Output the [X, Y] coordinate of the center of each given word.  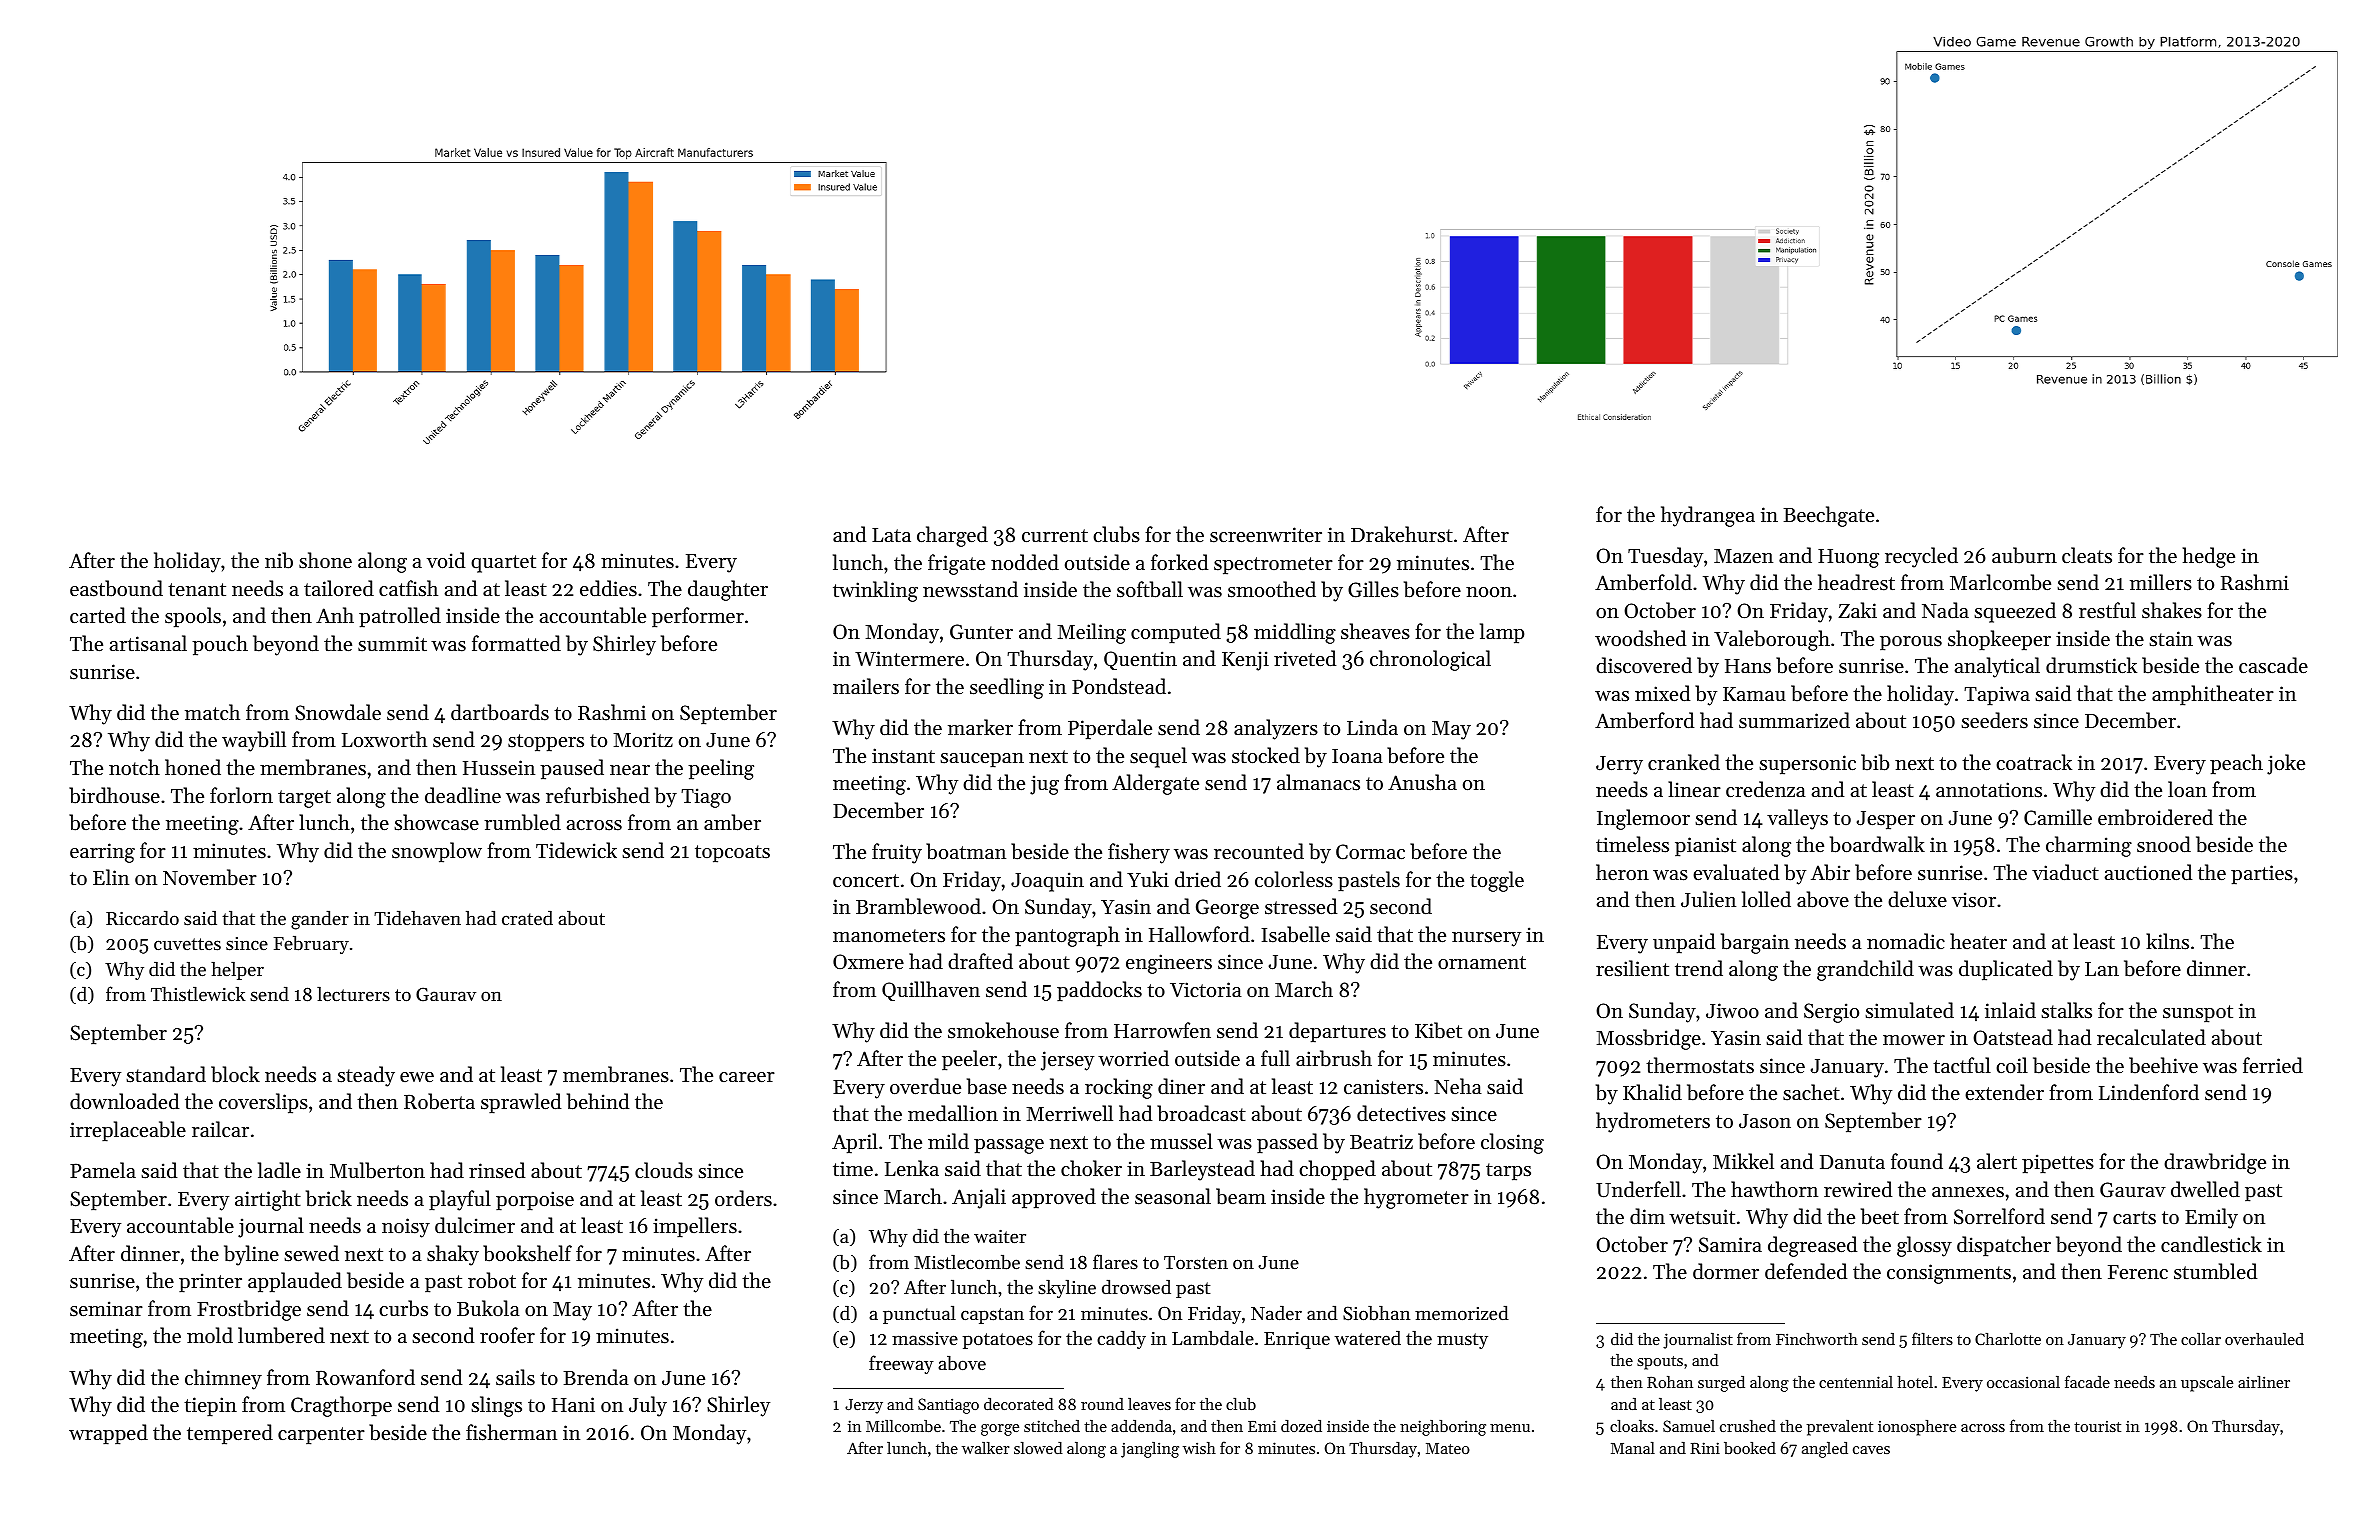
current [1055, 536]
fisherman [511, 1432]
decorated [1019, 1404]
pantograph [1067, 936]
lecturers [353, 993]
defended [1806, 1271]
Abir [1830, 872]
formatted [516, 643]
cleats [2087, 555]
